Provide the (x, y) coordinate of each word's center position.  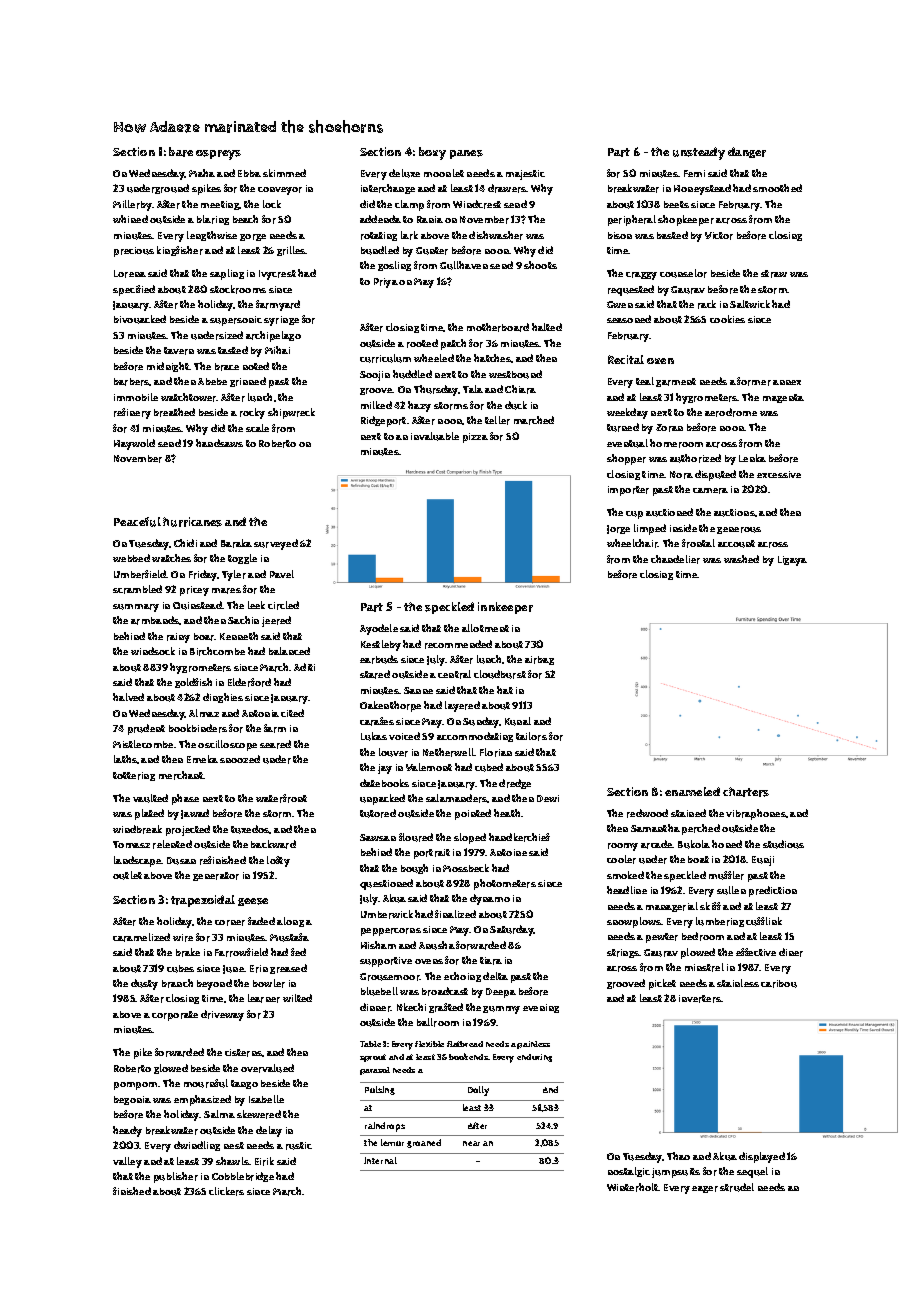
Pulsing (380, 1090)
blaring (213, 220)
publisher (176, 1177)
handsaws (219, 443)
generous (739, 530)
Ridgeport (383, 421)
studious (783, 844)
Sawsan (378, 837)
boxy (432, 153)
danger (747, 152)
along (290, 922)
